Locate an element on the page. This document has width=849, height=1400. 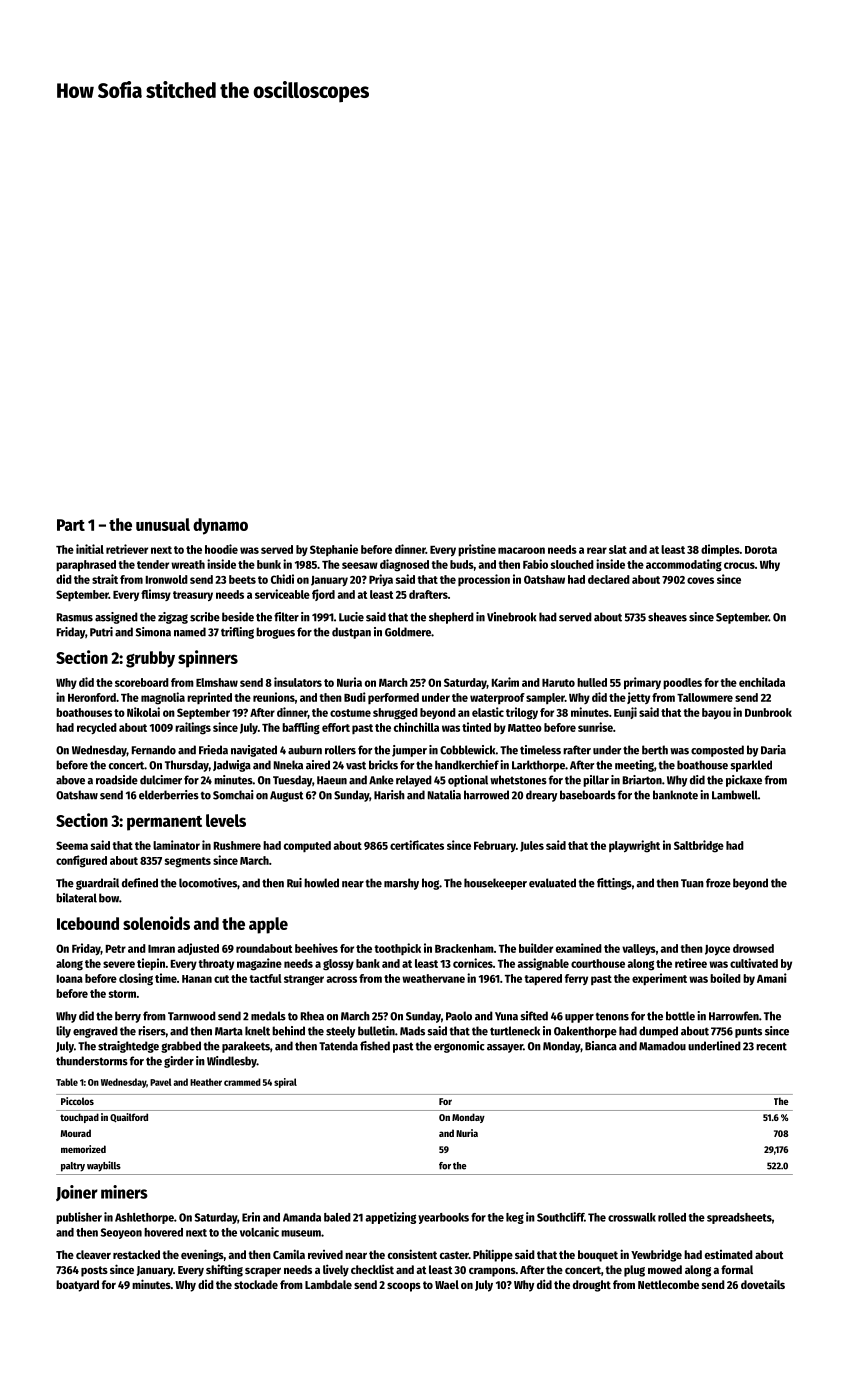
pristine is located at coordinates (477, 550).
